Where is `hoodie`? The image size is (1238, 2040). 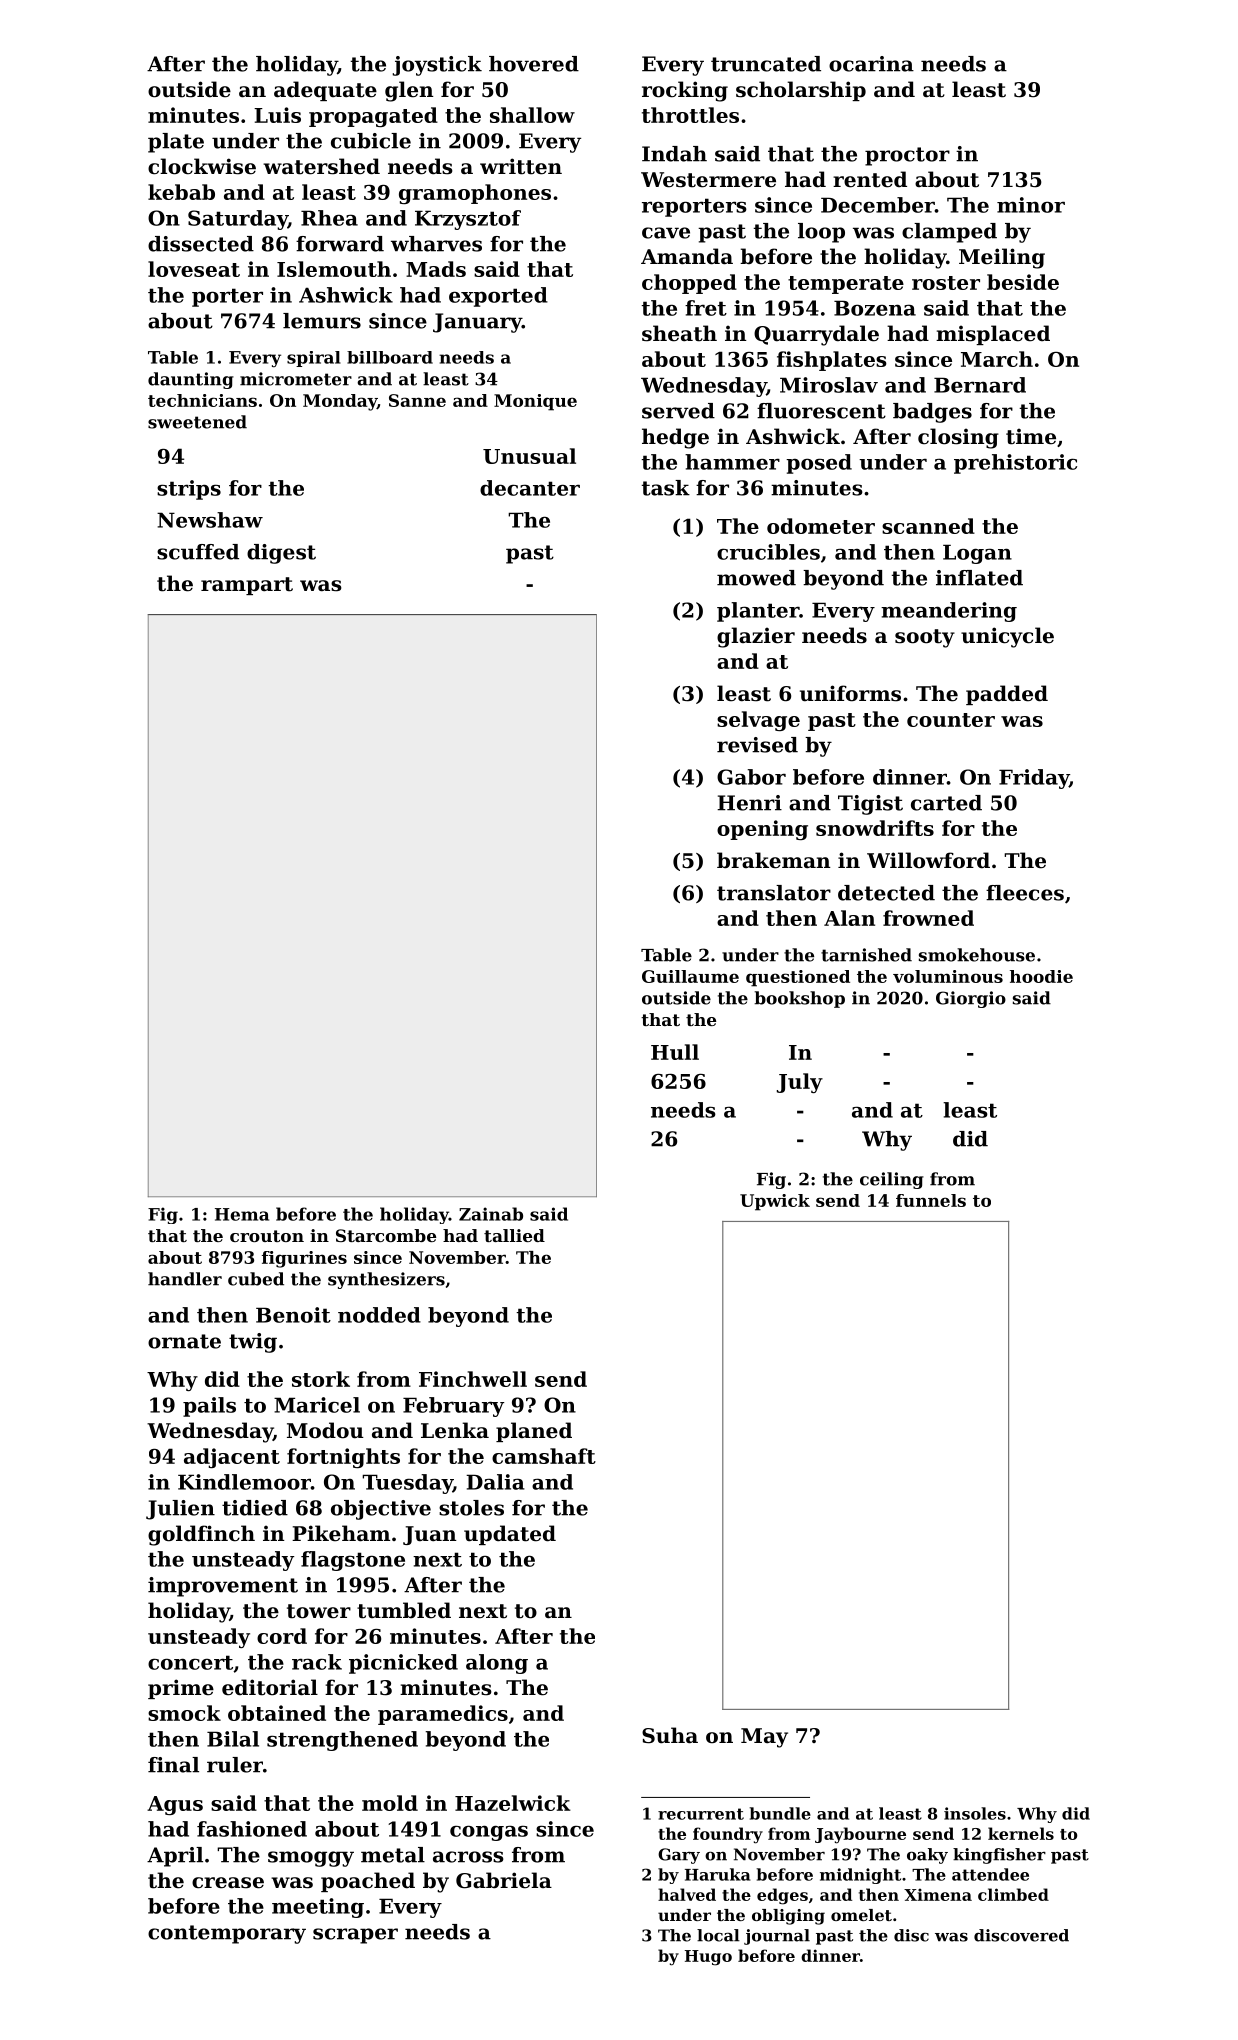
hoodie is located at coordinates (1041, 976).
